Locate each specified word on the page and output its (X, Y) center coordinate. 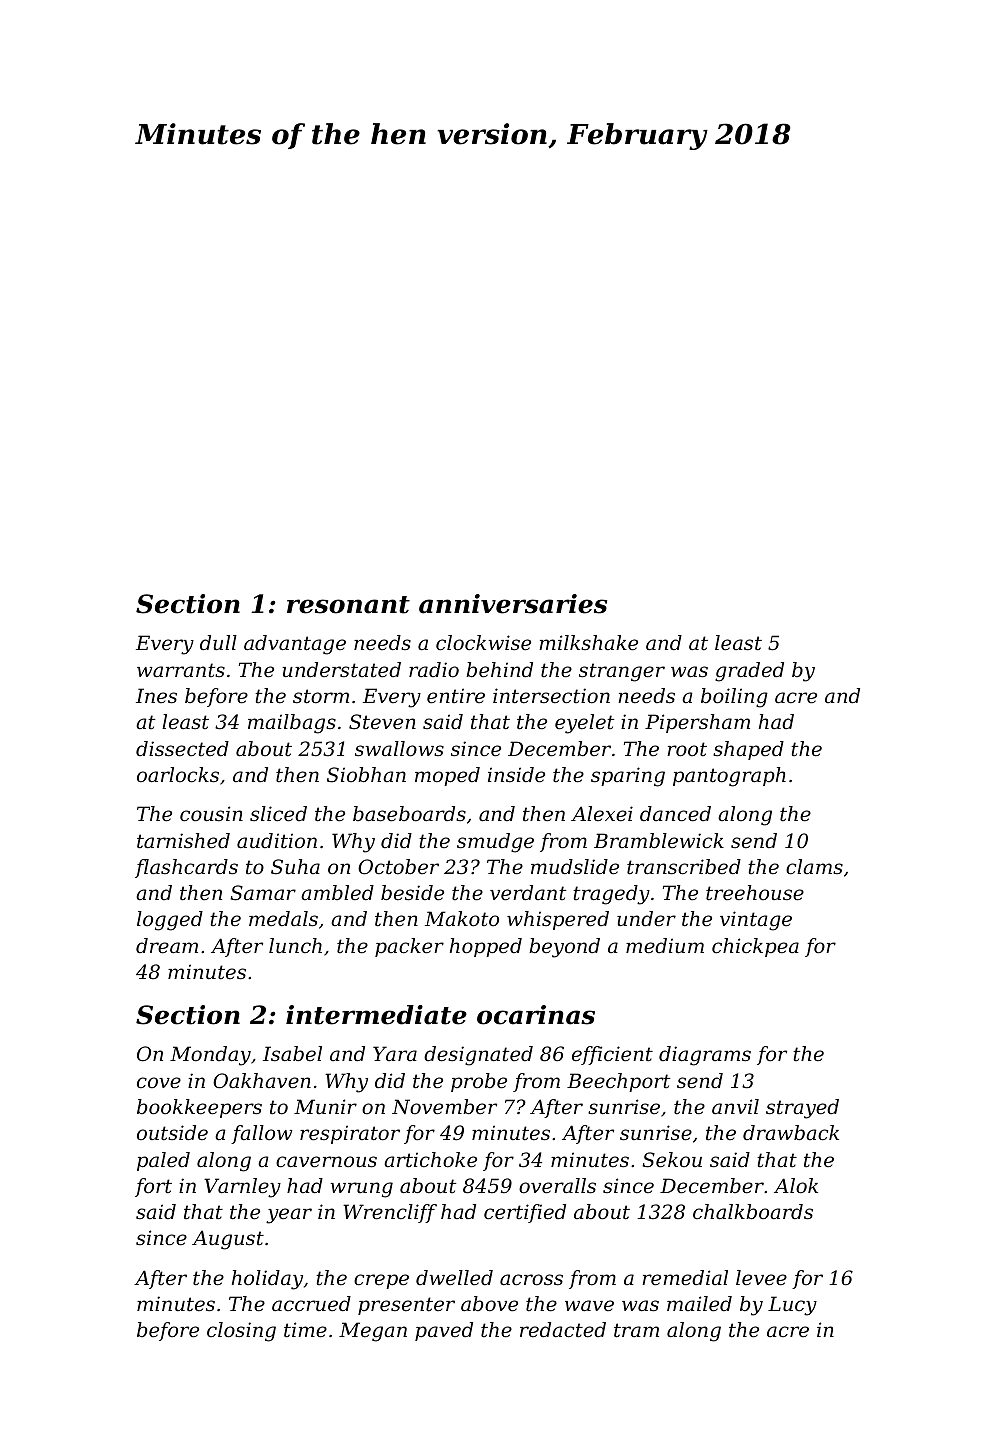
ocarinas (536, 1015)
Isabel (292, 1054)
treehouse (755, 893)
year (289, 1216)
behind (499, 670)
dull (218, 643)
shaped (748, 750)
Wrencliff (390, 1213)
